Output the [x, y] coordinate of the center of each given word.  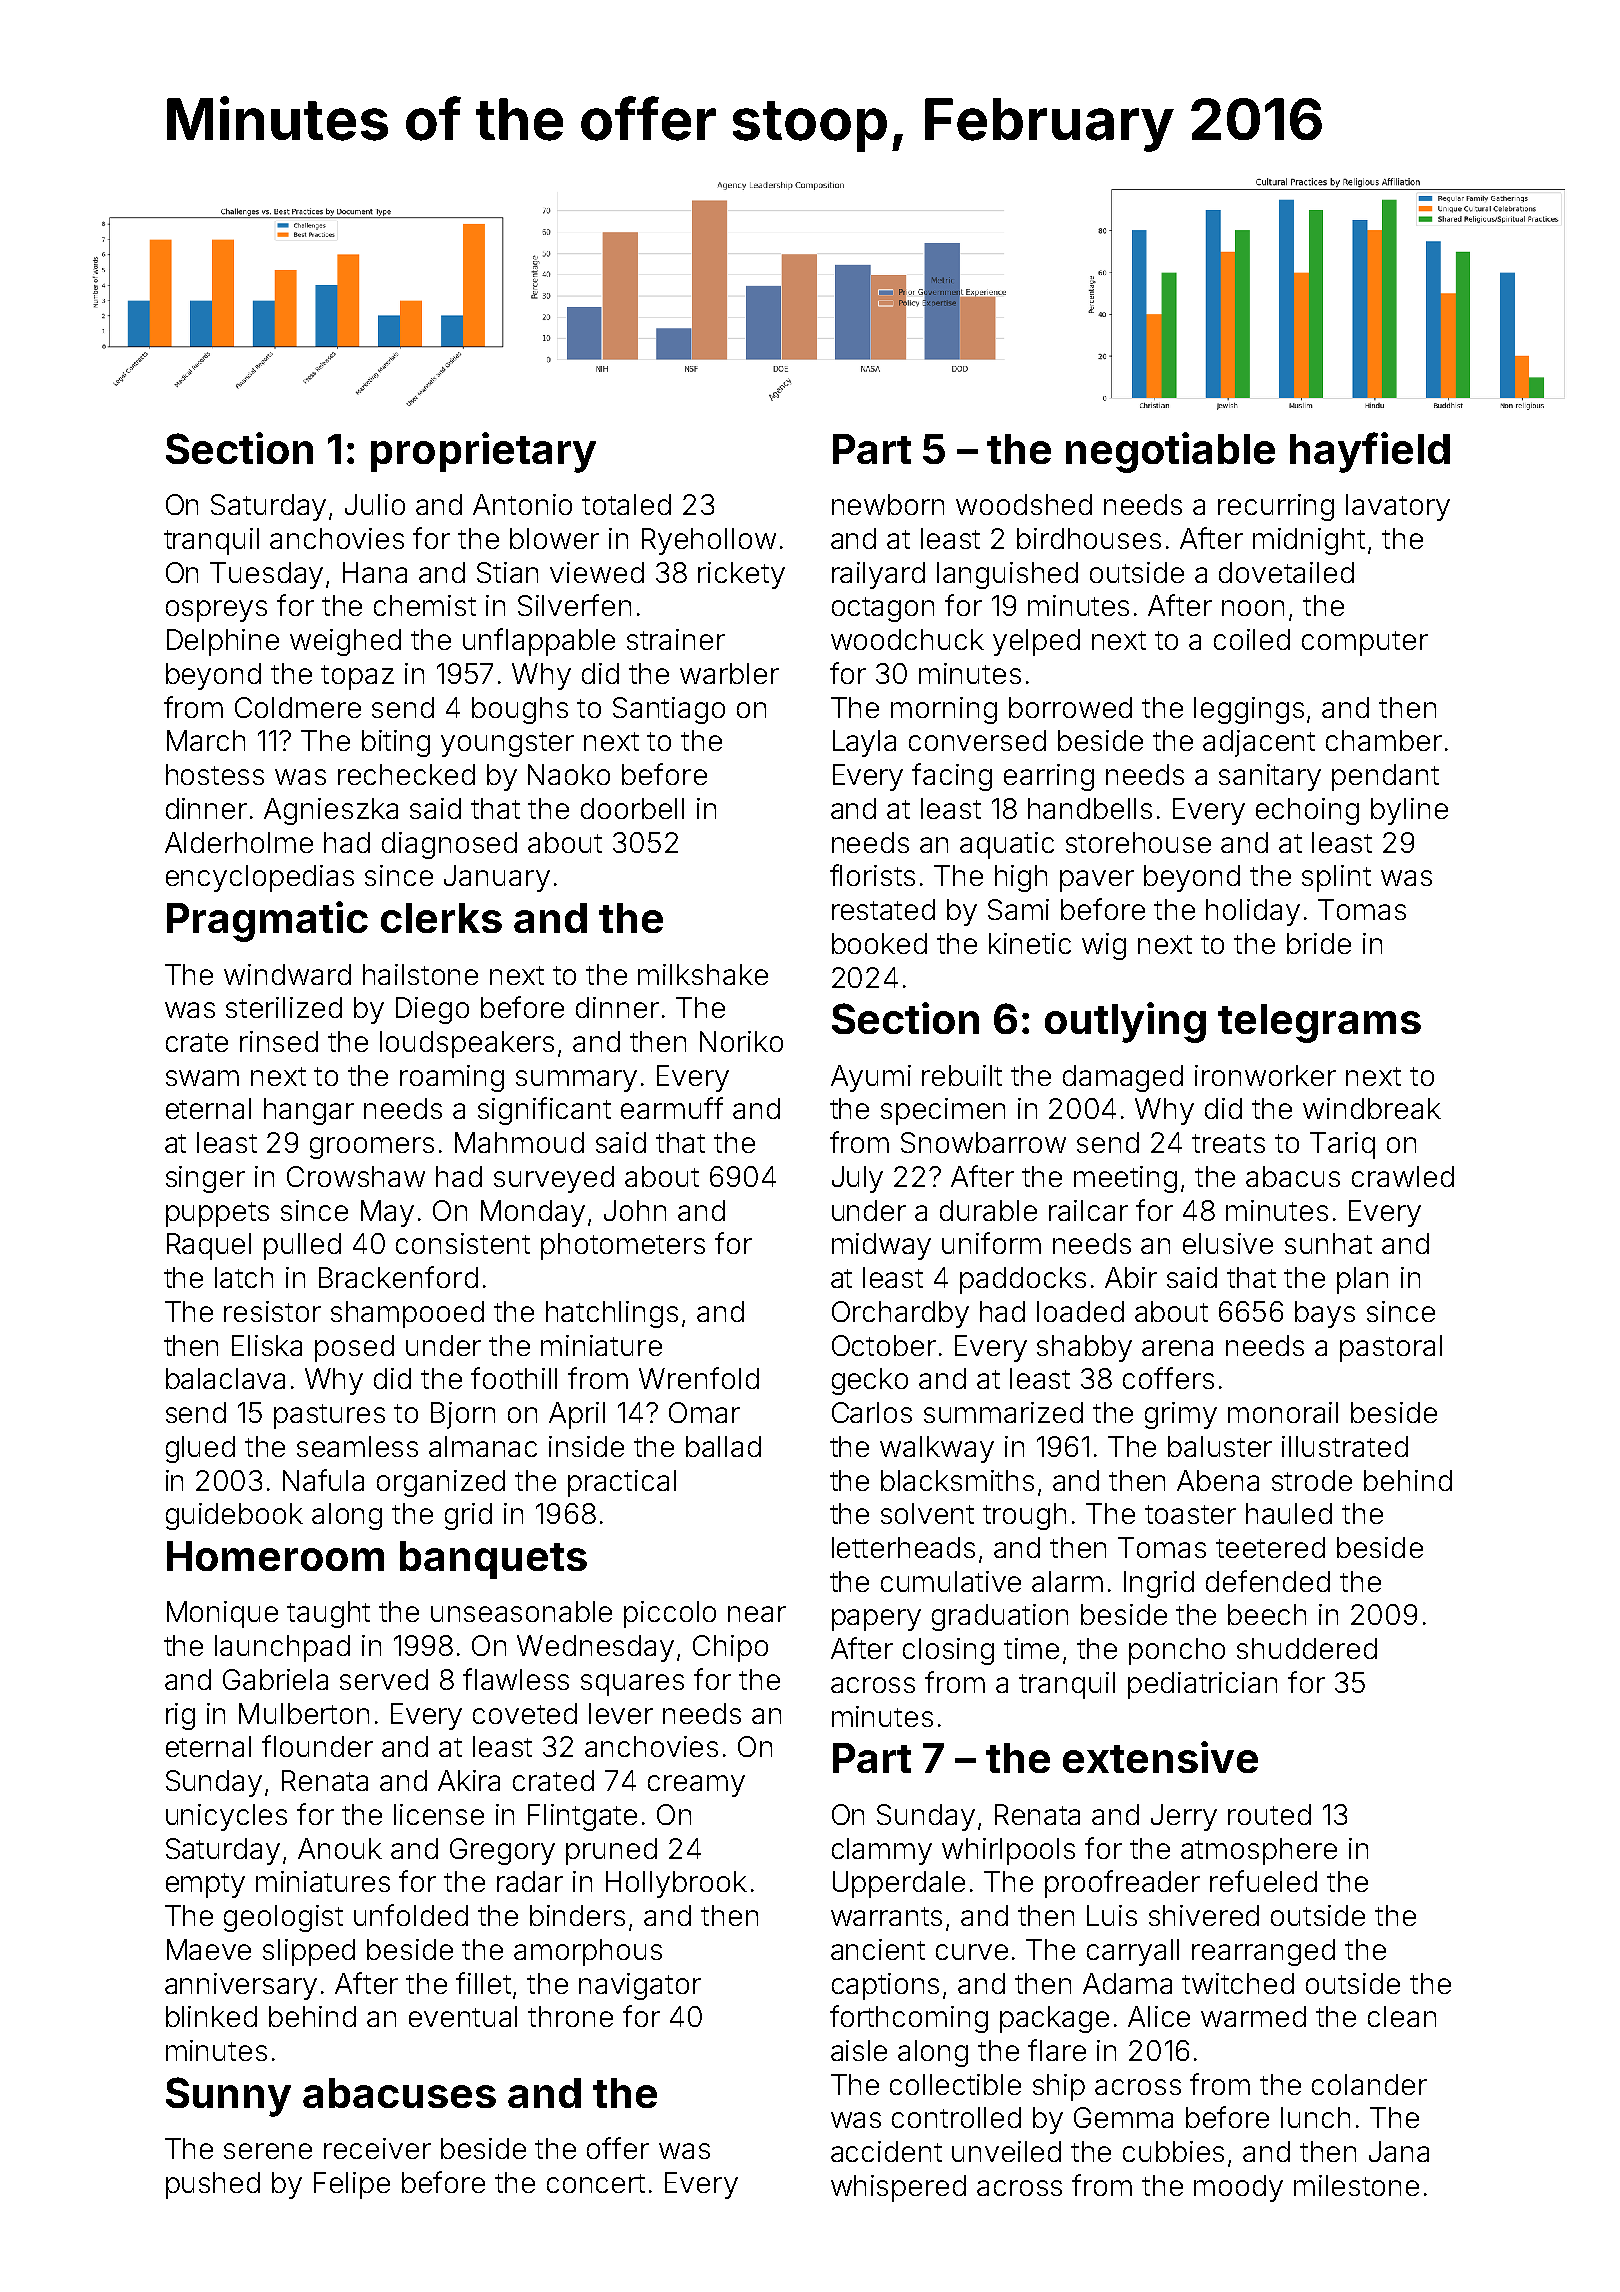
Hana [375, 572]
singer [205, 1179]
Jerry [1184, 1817]
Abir [1131, 1277]
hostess [215, 774]
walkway [937, 1449]
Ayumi [871, 1078]
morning [944, 710]
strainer [676, 639]
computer [1365, 643]
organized [441, 1483]
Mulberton [304, 1713]
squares [632, 1685]
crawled [1403, 1176]
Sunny [228, 2097]
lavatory [1398, 507]
